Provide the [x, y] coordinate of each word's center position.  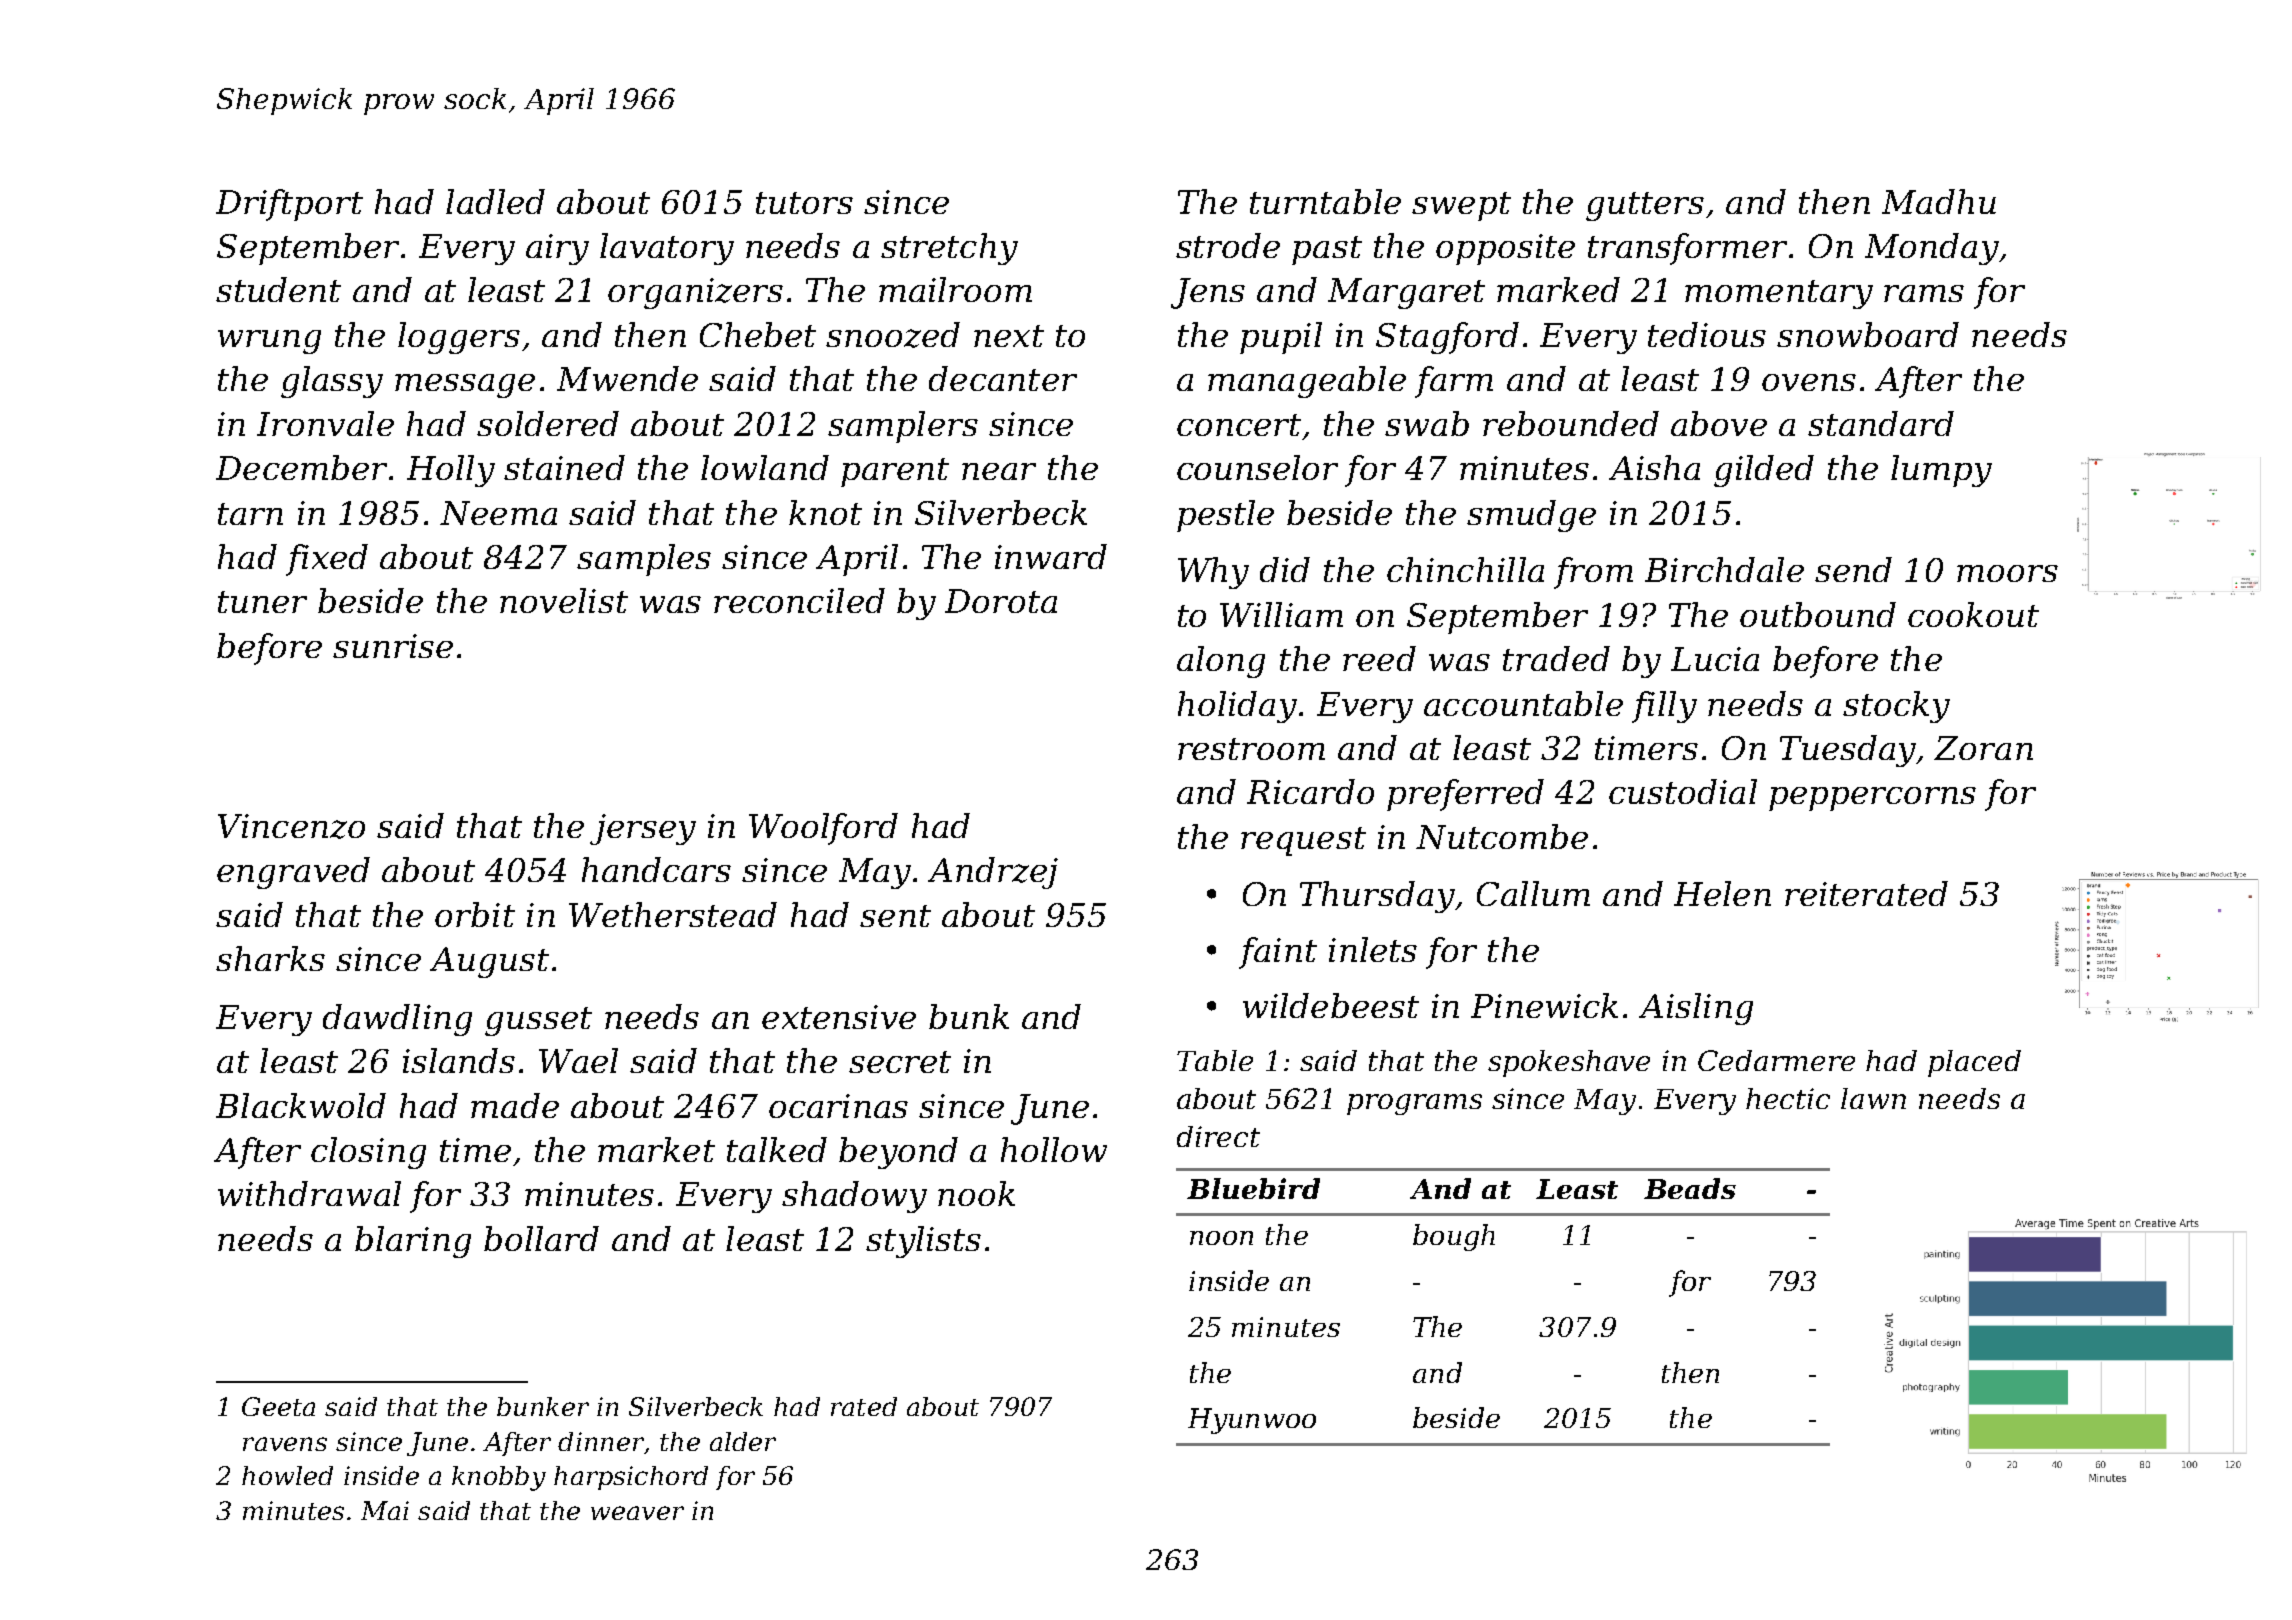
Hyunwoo [1252, 1421]
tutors [804, 203]
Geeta [278, 1406]
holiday [1237, 707]
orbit [475, 914]
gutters [1645, 206]
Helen [1722, 893]
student [278, 289]
